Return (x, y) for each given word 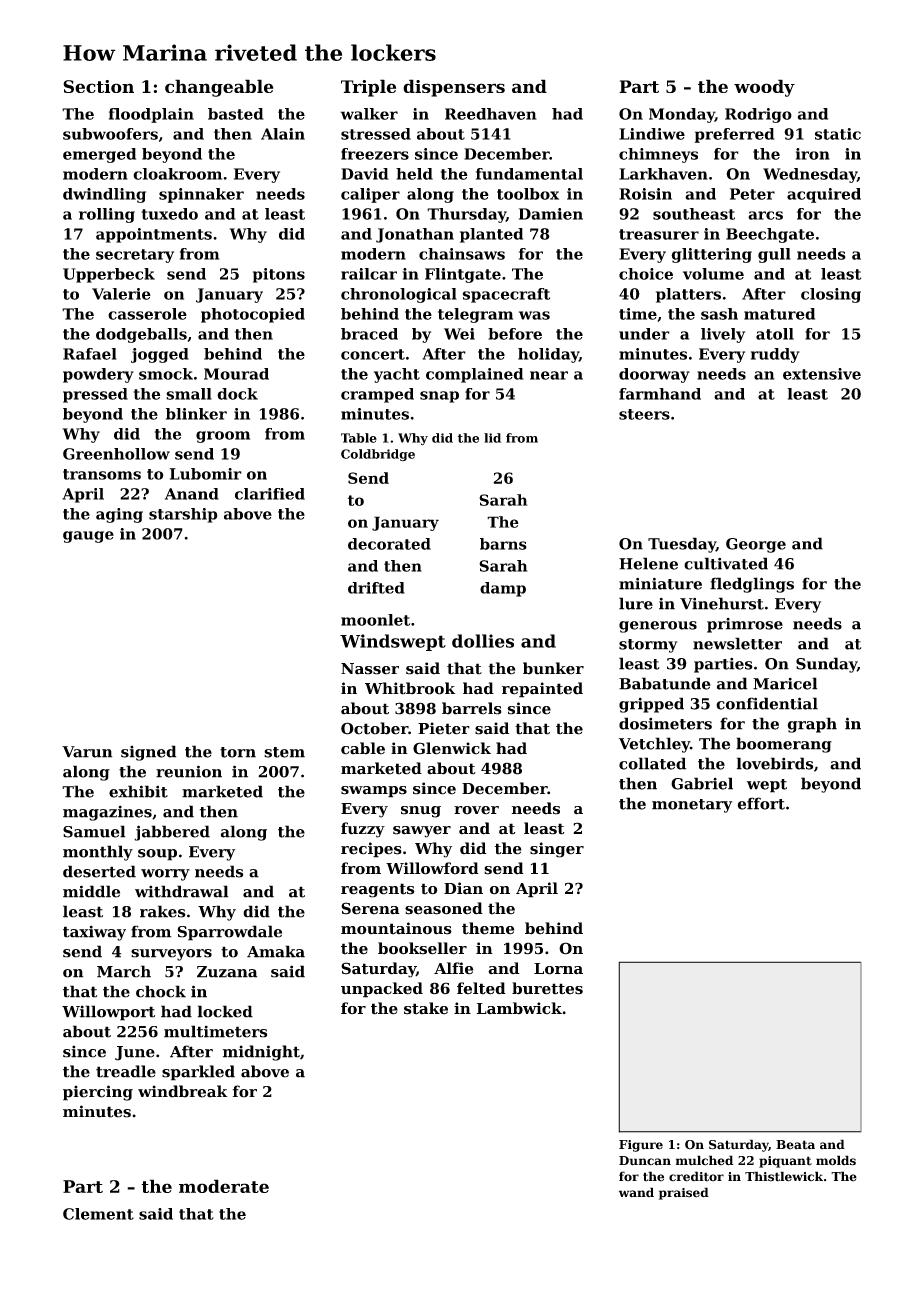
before (515, 334)
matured (779, 314)
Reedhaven (491, 114)
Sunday (826, 665)
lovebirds (775, 763)
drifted (376, 588)
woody (764, 88)
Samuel (94, 831)
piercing (98, 1093)
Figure (641, 1146)
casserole (147, 314)
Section (98, 86)
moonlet (375, 620)
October (374, 728)
